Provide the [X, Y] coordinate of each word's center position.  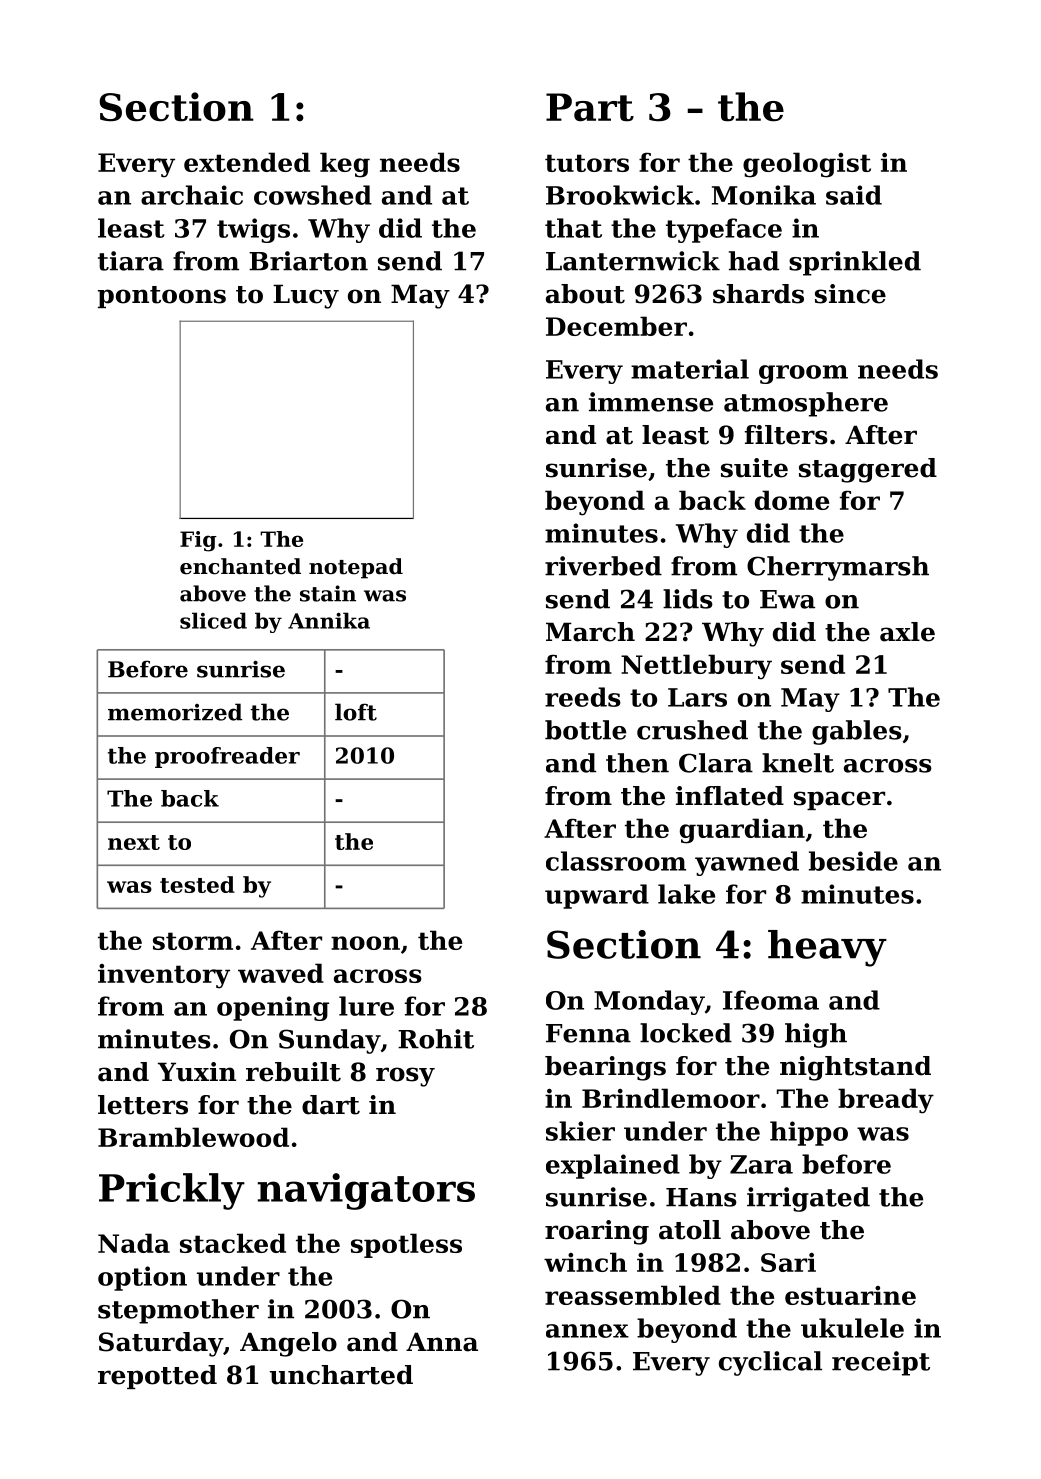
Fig [198, 541]
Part [590, 107]
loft [356, 712]
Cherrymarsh [838, 568]
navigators [366, 1191]
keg [345, 165]
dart [331, 1105]
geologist [807, 165]
